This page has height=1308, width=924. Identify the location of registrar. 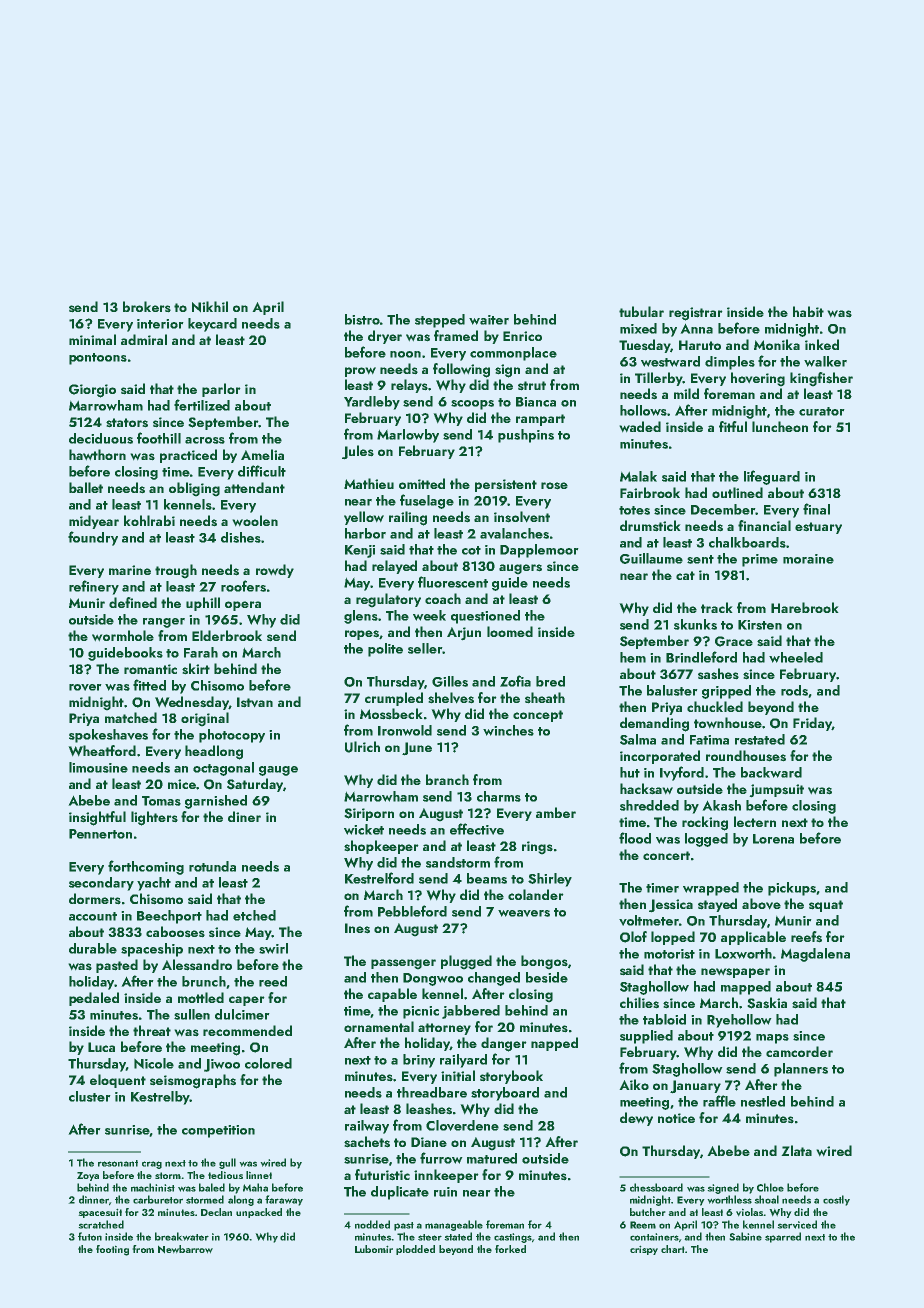
(696, 314).
